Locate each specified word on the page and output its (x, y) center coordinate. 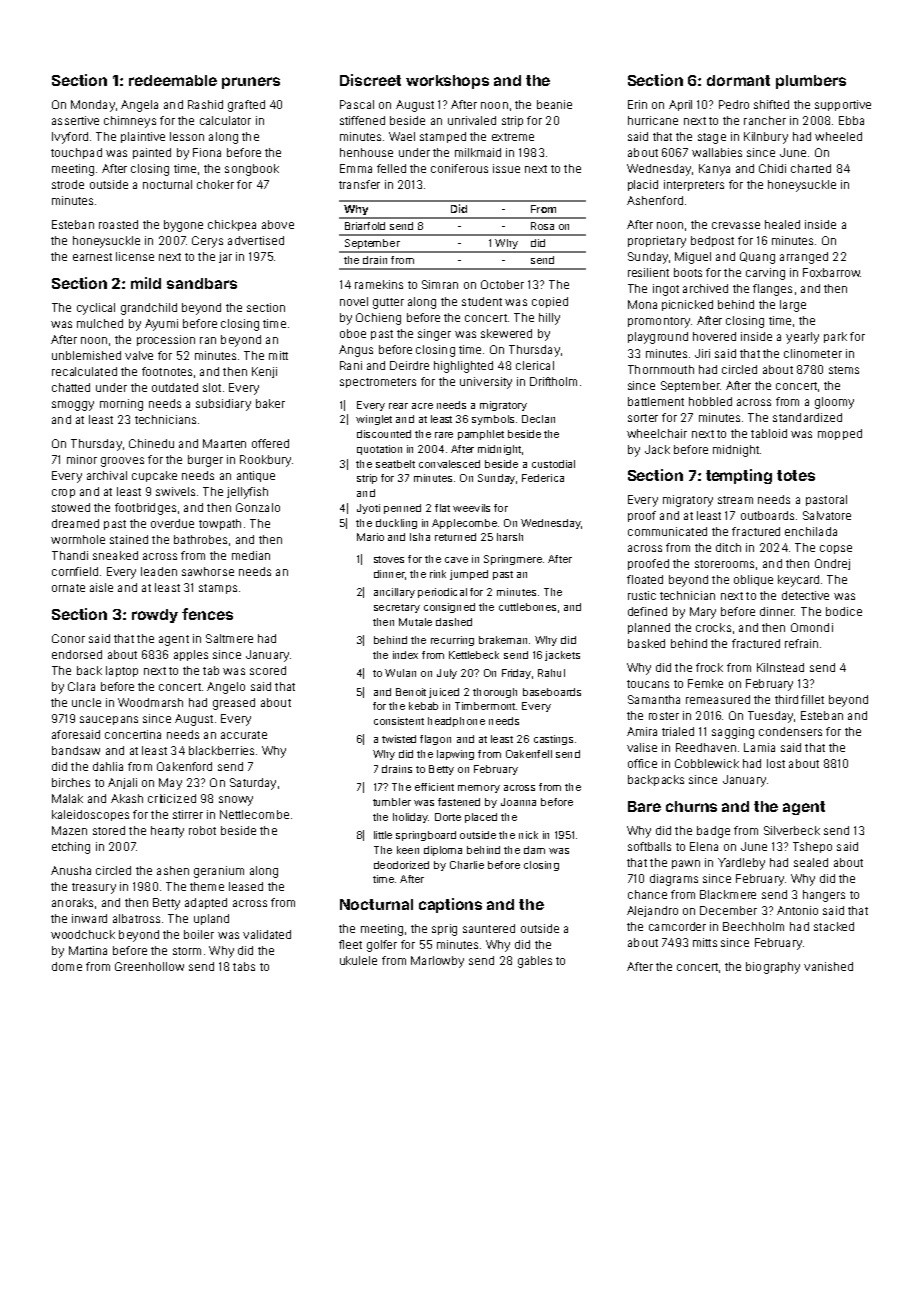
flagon (435, 740)
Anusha (71, 870)
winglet (374, 420)
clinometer (813, 353)
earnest (92, 257)
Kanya (714, 170)
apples (191, 655)
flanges (772, 290)
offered (270, 443)
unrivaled (472, 120)
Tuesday (770, 717)
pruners (251, 83)
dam (534, 850)
